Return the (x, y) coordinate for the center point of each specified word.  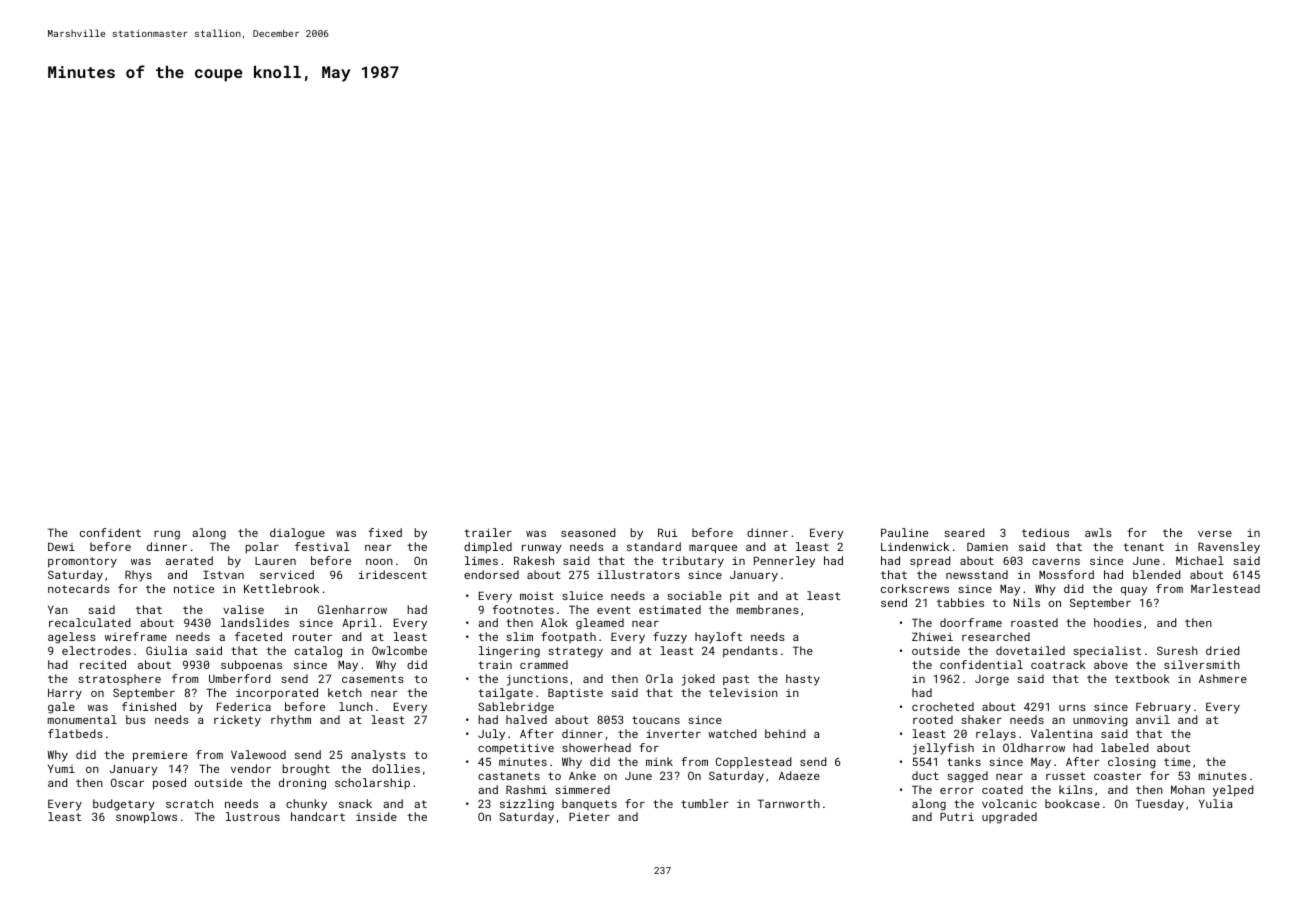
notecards (79, 588)
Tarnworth (789, 803)
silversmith (1202, 664)
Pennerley (784, 562)
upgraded (1009, 818)
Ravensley (1229, 548)
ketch (345, 692)
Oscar (127, 782)
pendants (750, 652)
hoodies (1118, 622)
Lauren (275, 561)
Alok (554, 622)
